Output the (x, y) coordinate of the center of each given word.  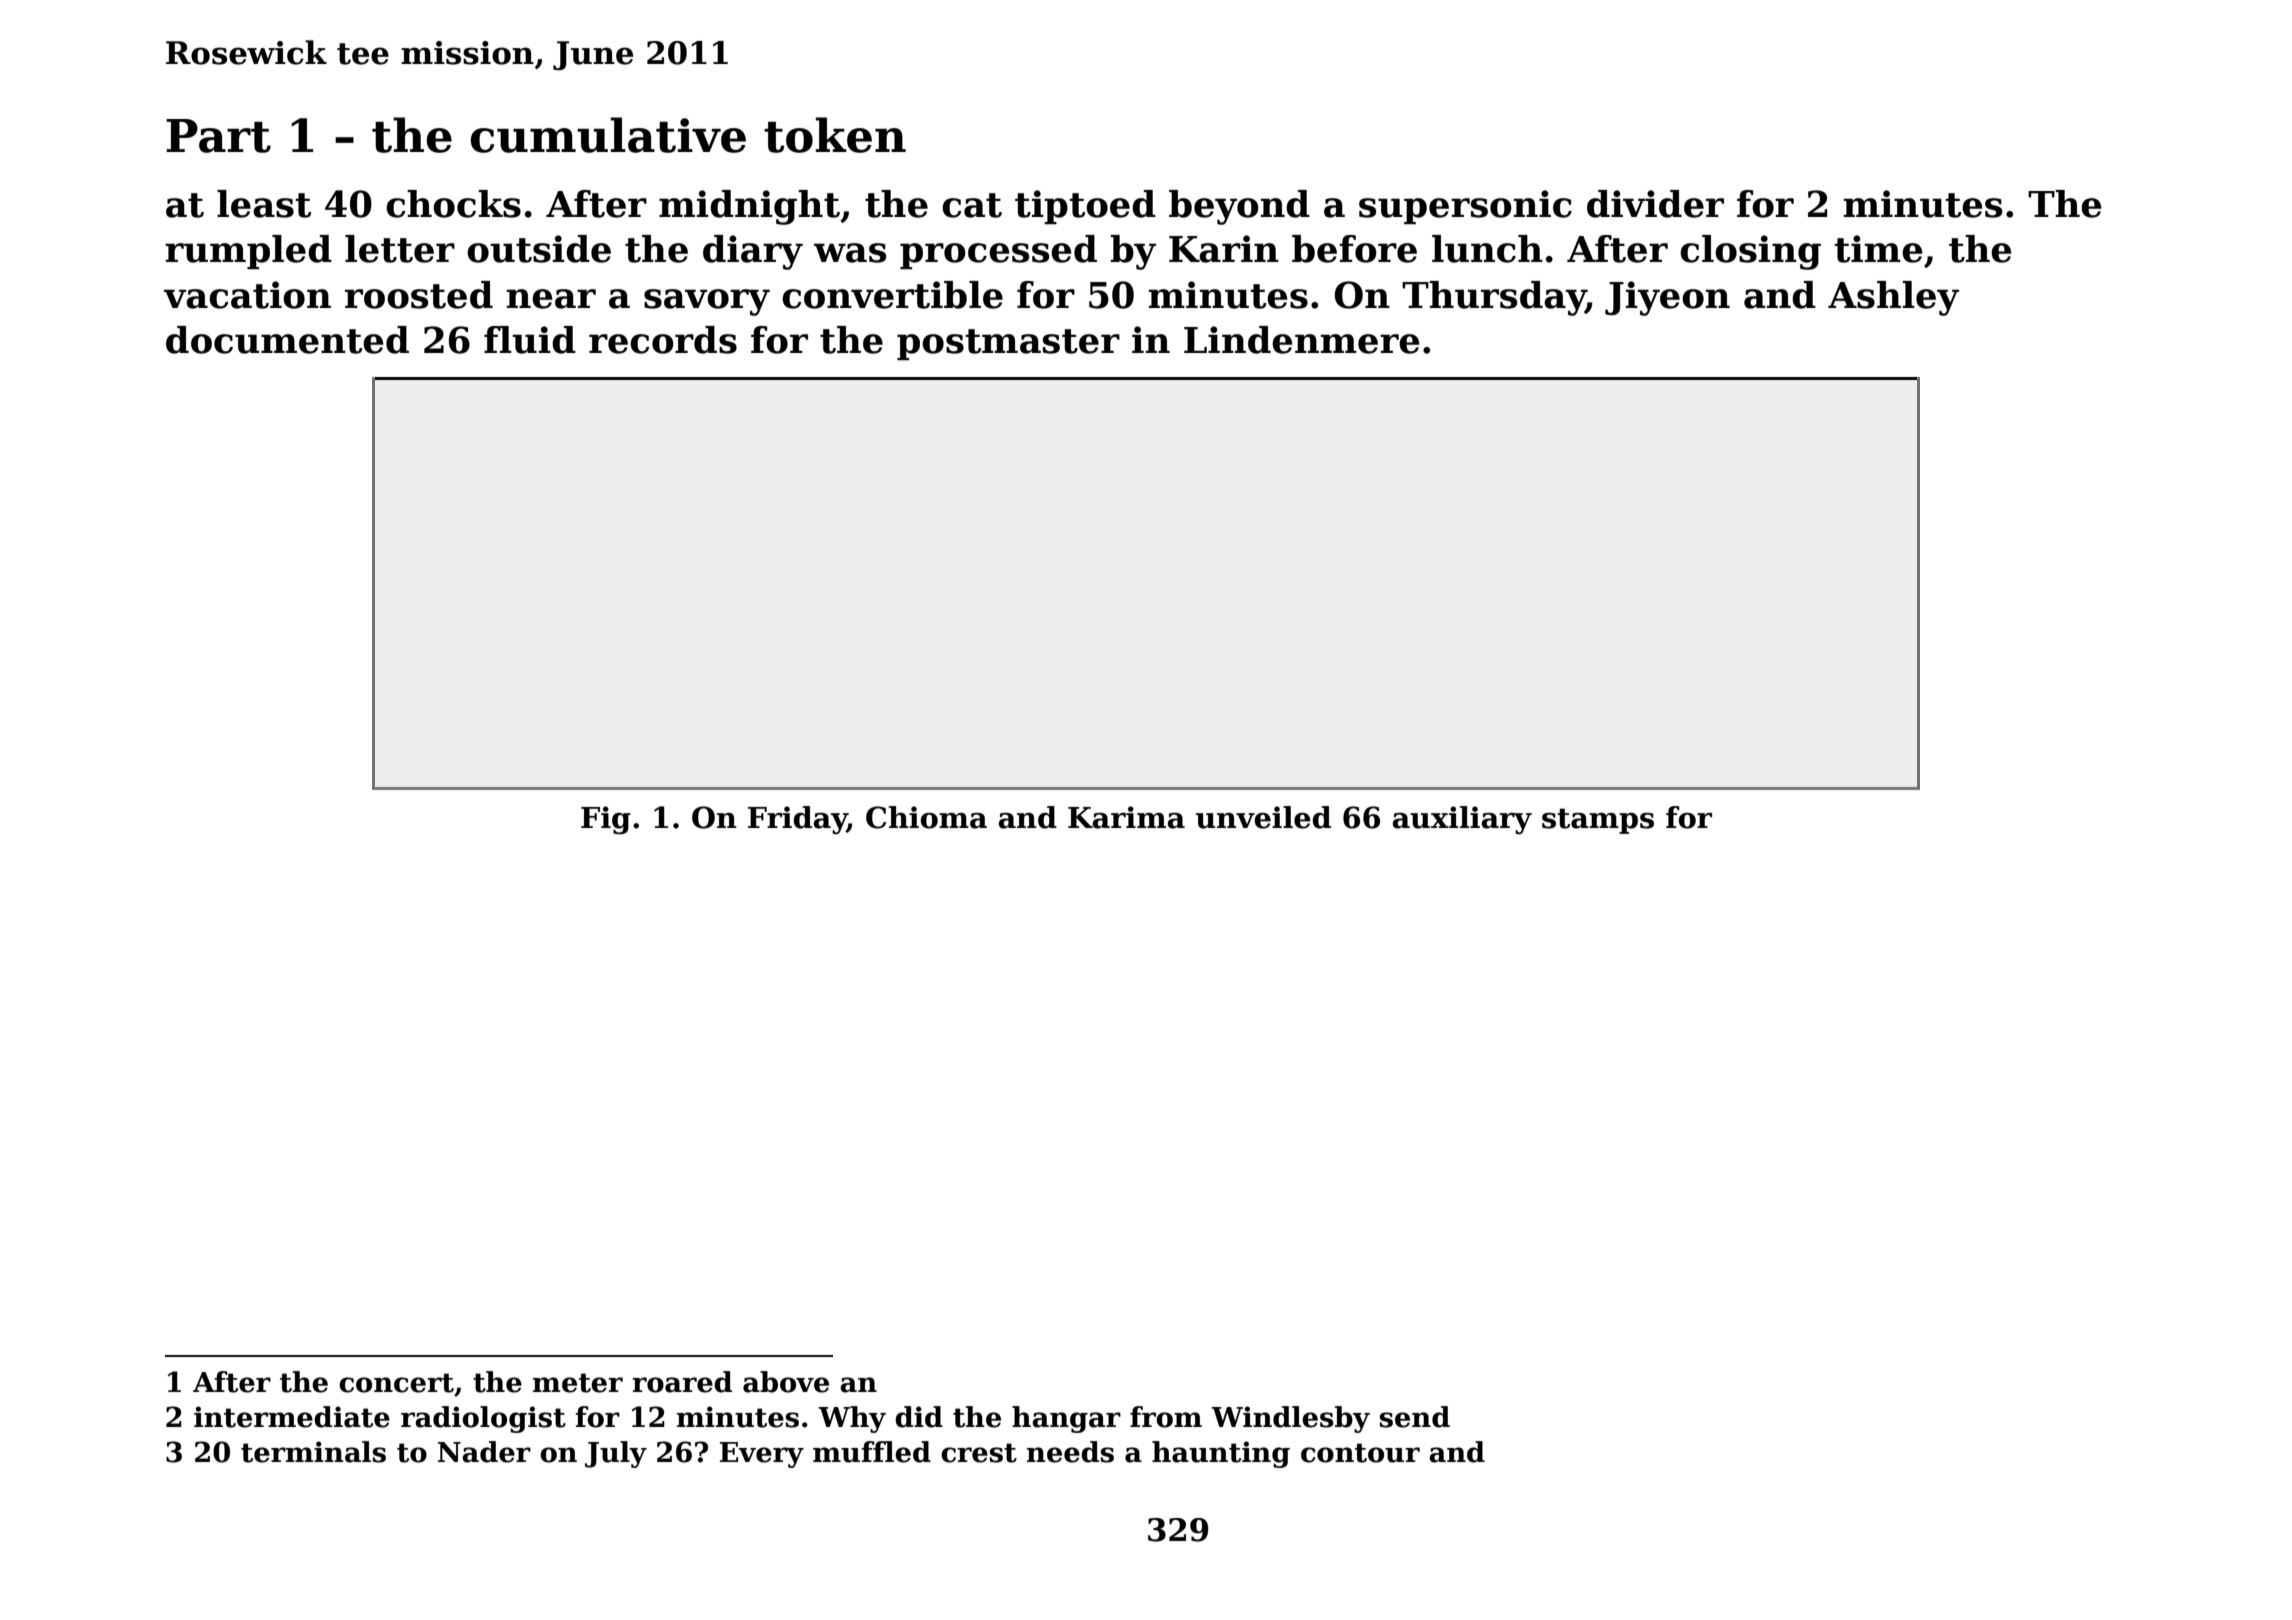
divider (1655, 204)
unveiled (1263, 817)
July (616, 1454)
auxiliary (1462, 820)
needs (1070, 1452)
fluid (530, 340)
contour (1360, 1453)
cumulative (608, 135)
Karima (1126, 817)
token (835, 135)
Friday (797, 820)
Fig (606, 820)
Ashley (1893, 298)
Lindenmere (1302, 340)
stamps (1598, 821)
